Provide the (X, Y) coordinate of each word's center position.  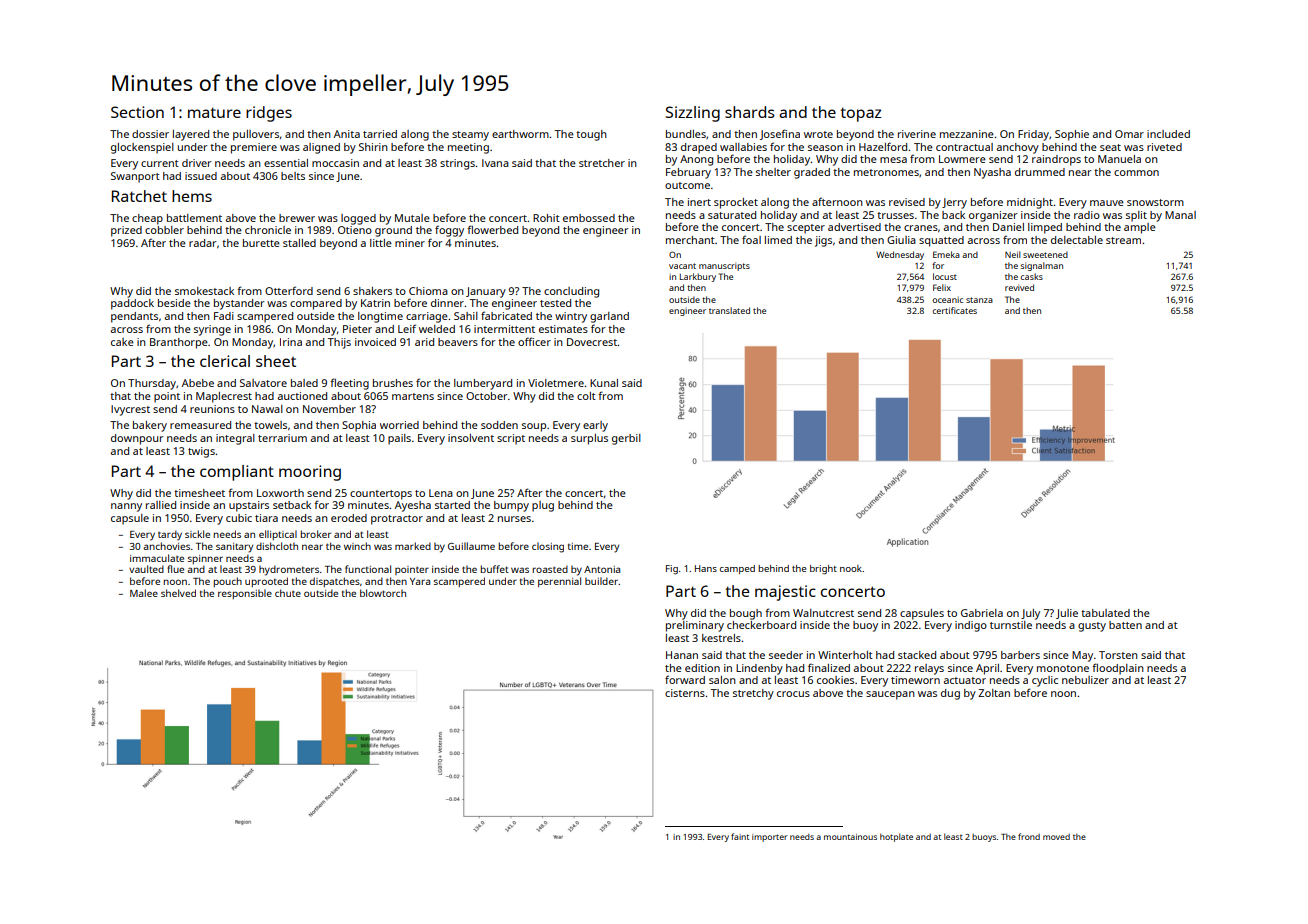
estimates (563, 329)
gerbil (626, 439)
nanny (126, 507)
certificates (955, 310)
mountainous (850, 837)
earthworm (520, 134)
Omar (1129, 134)
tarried (380, 134)
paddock (132, 304)
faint (740, 836)
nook (851, 568)
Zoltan (994, 693)
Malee (144, 593)
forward (685, 679)
